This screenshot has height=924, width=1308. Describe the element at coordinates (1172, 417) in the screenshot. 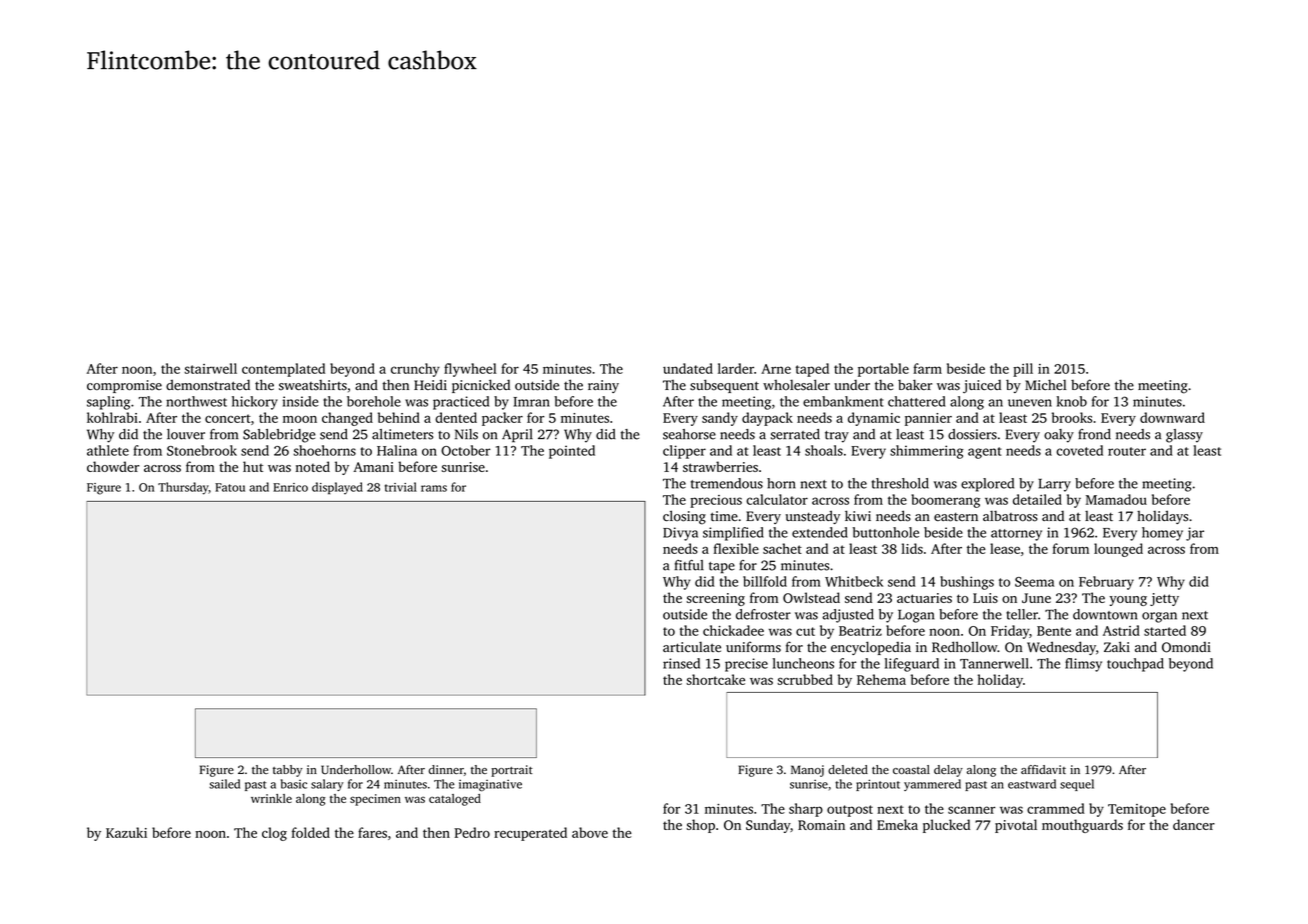

I see `downward` at that location.
